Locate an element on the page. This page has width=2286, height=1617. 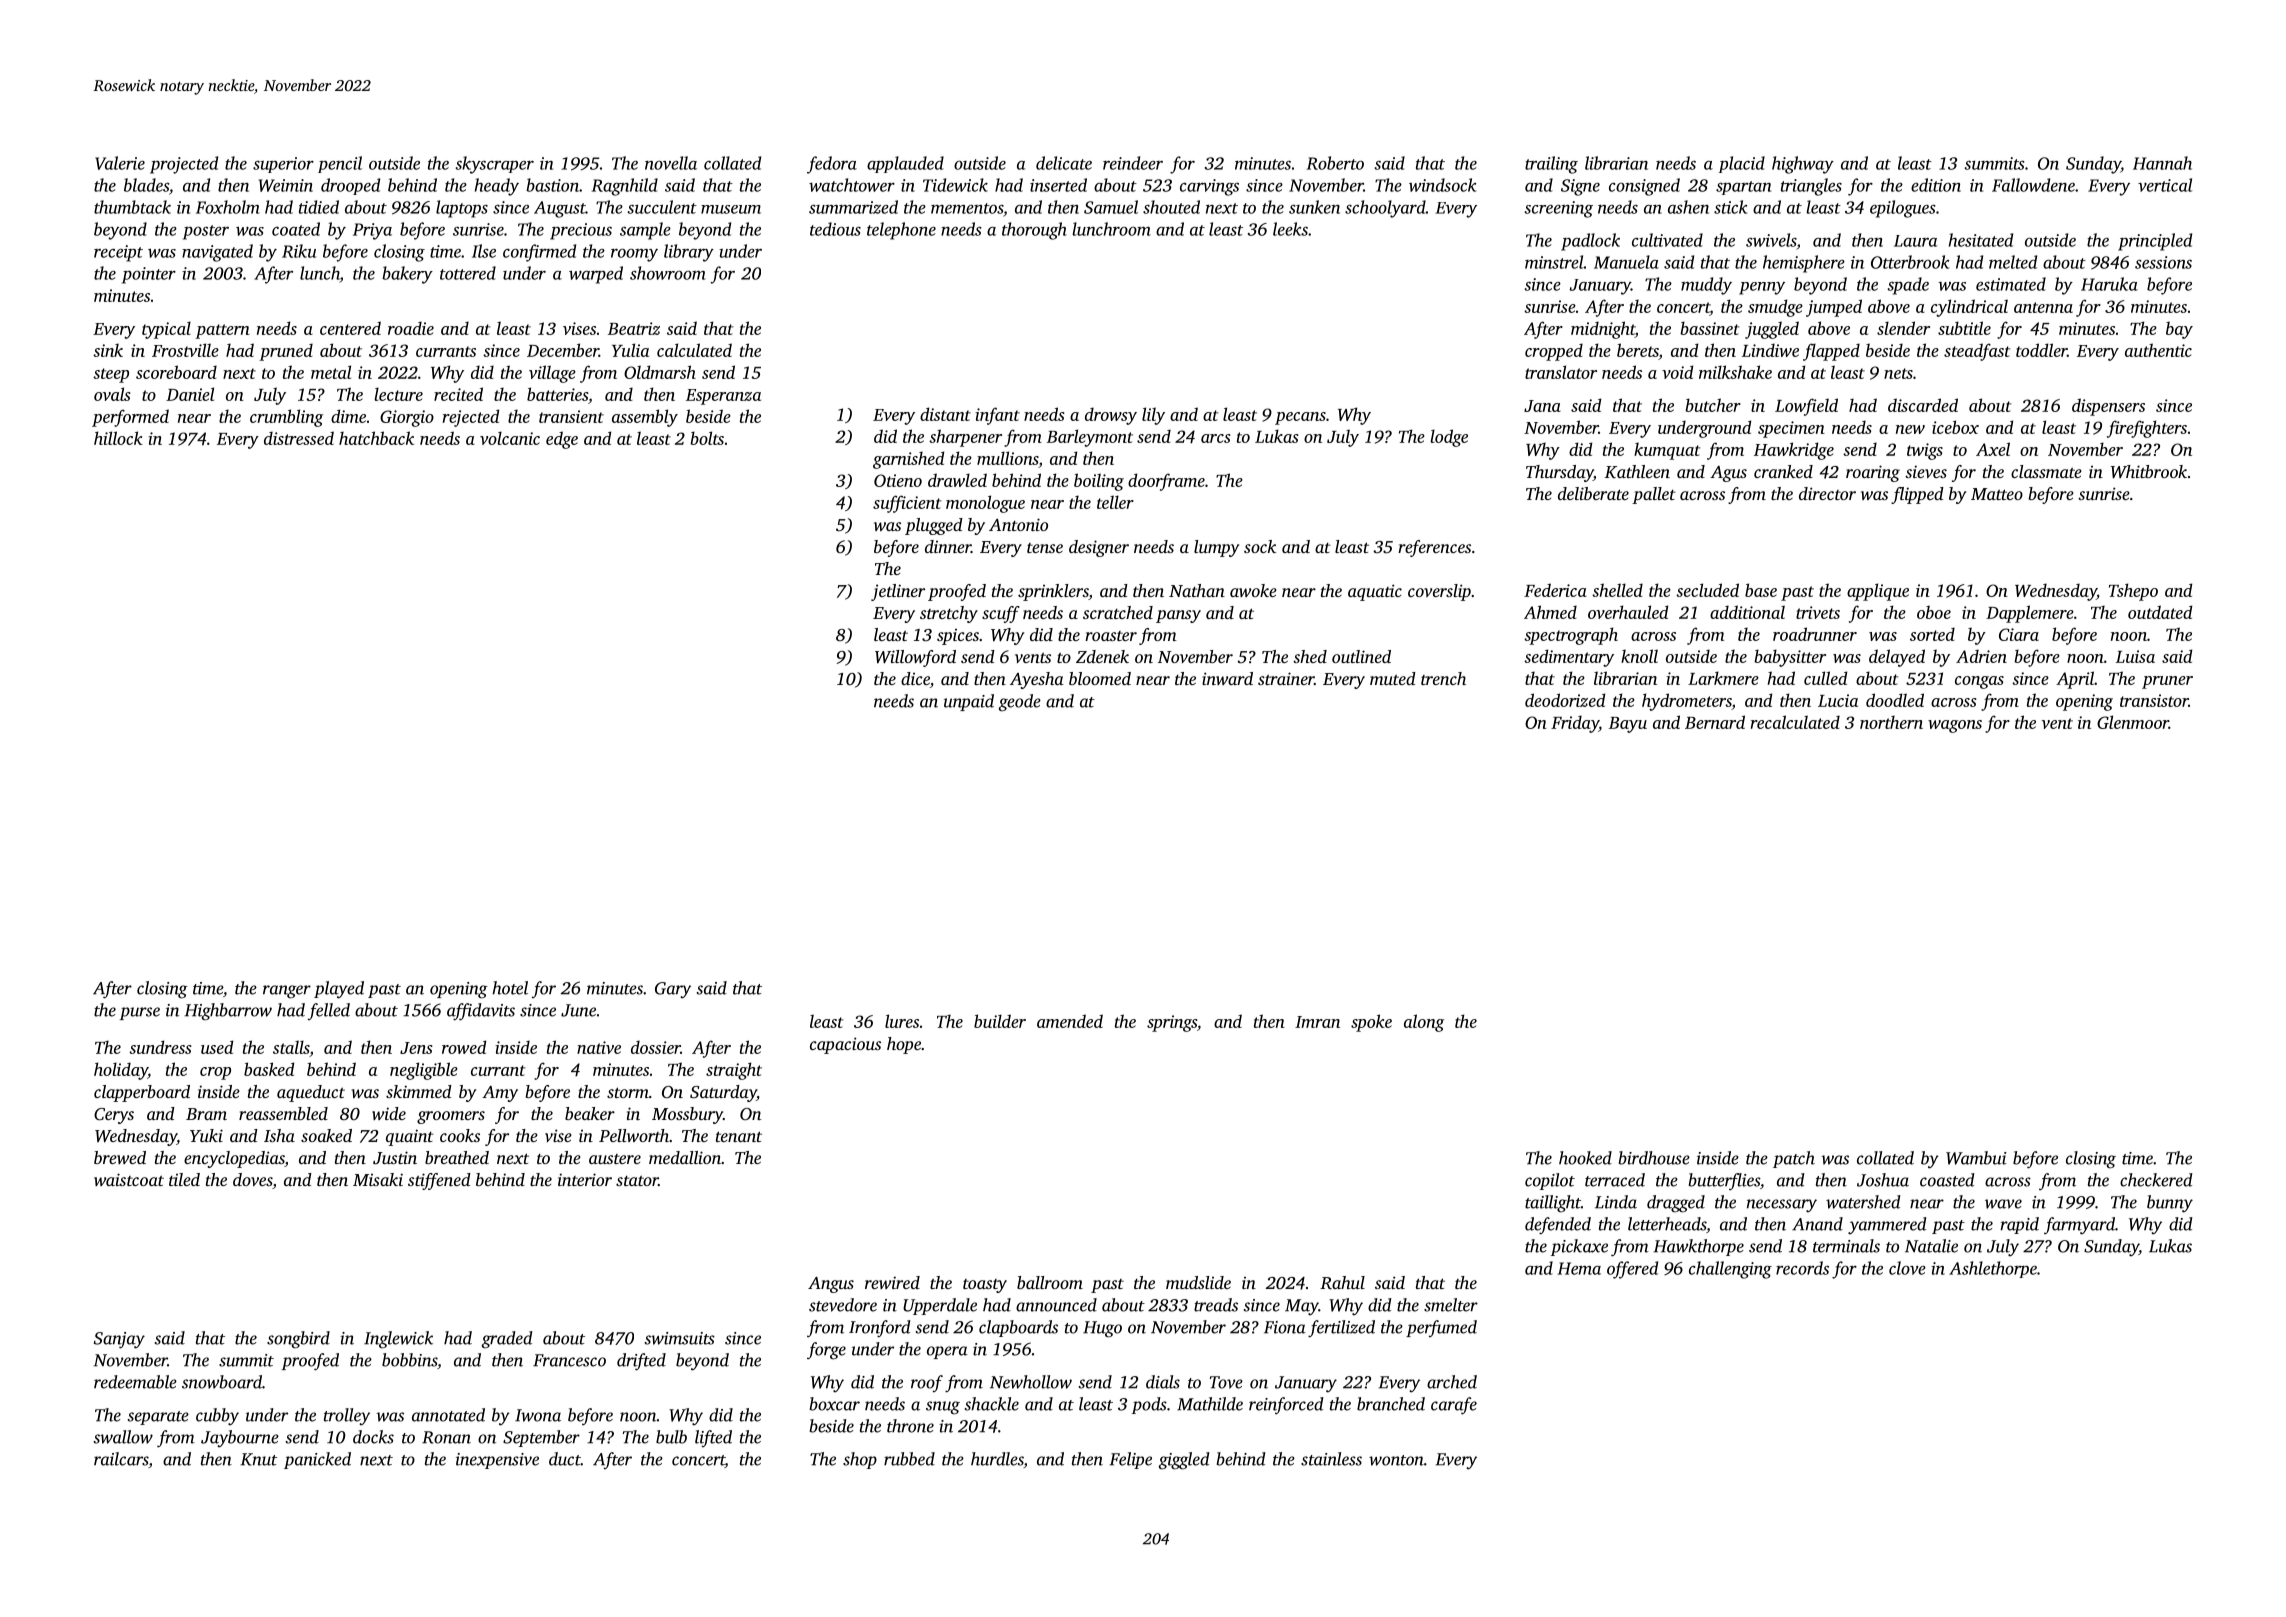
schoolyard is located at coordinates (1385, 209).
